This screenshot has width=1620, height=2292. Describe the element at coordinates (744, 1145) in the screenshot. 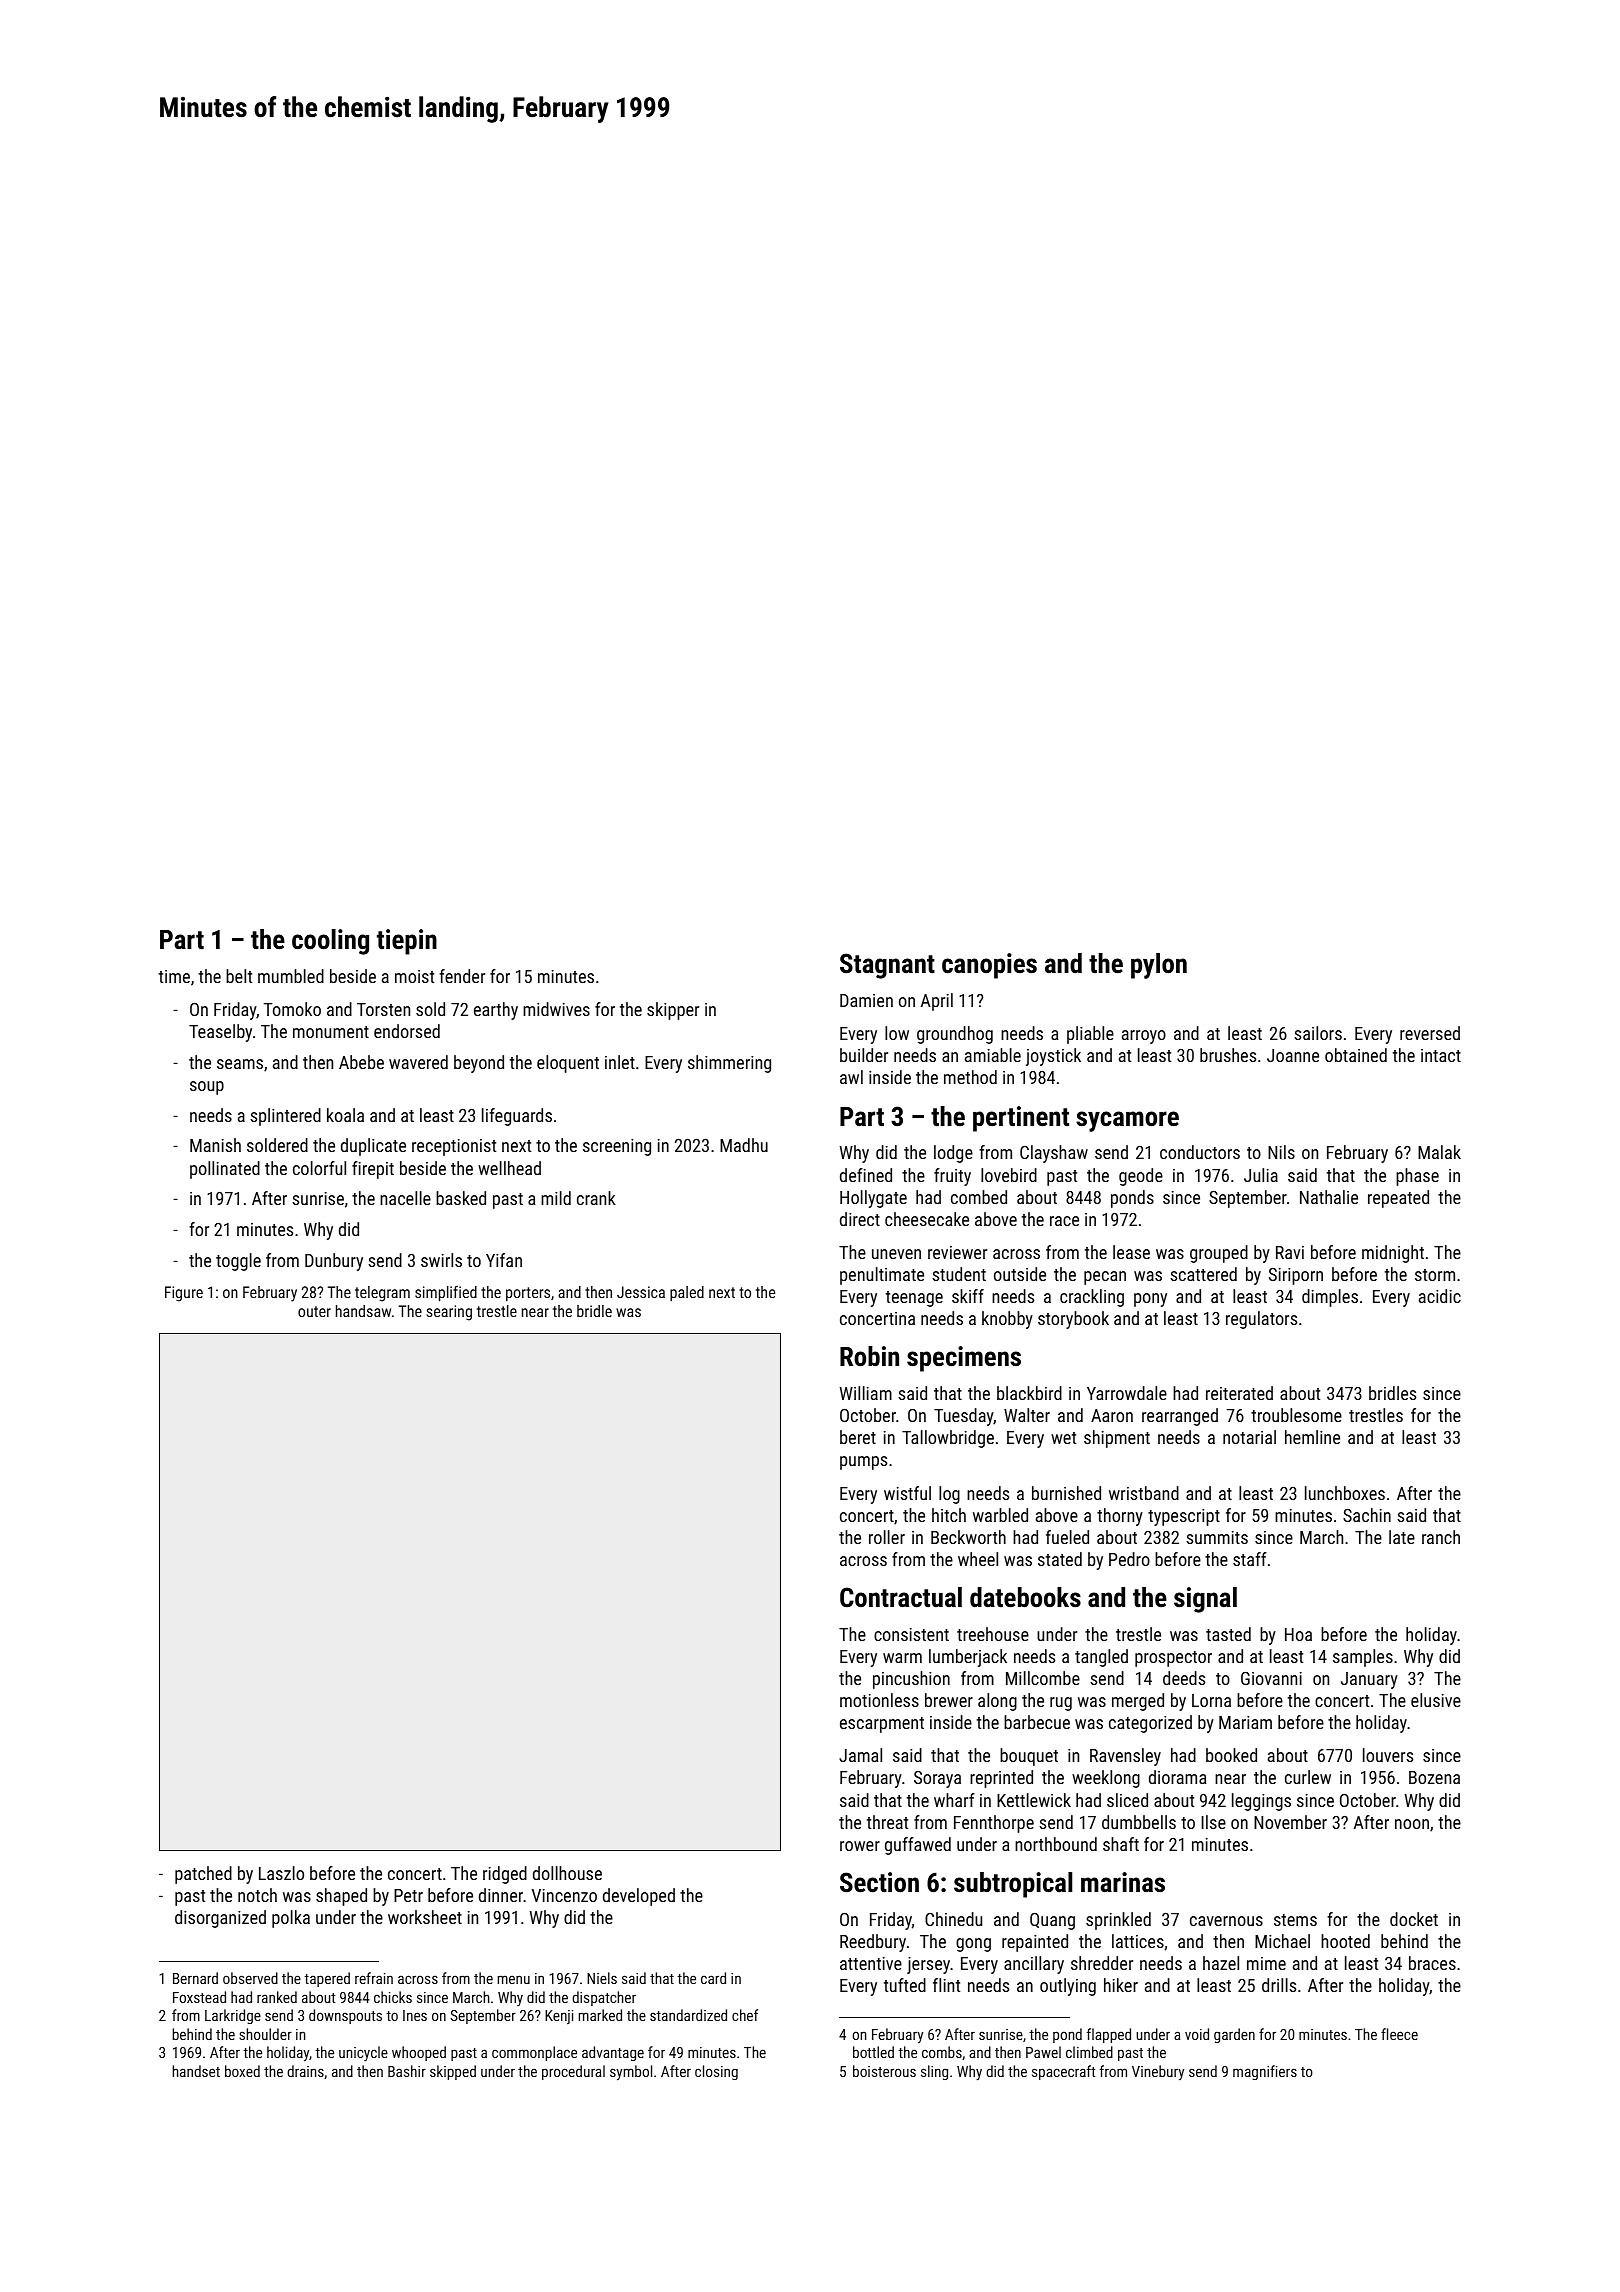

I see `Madhu` at that location.
